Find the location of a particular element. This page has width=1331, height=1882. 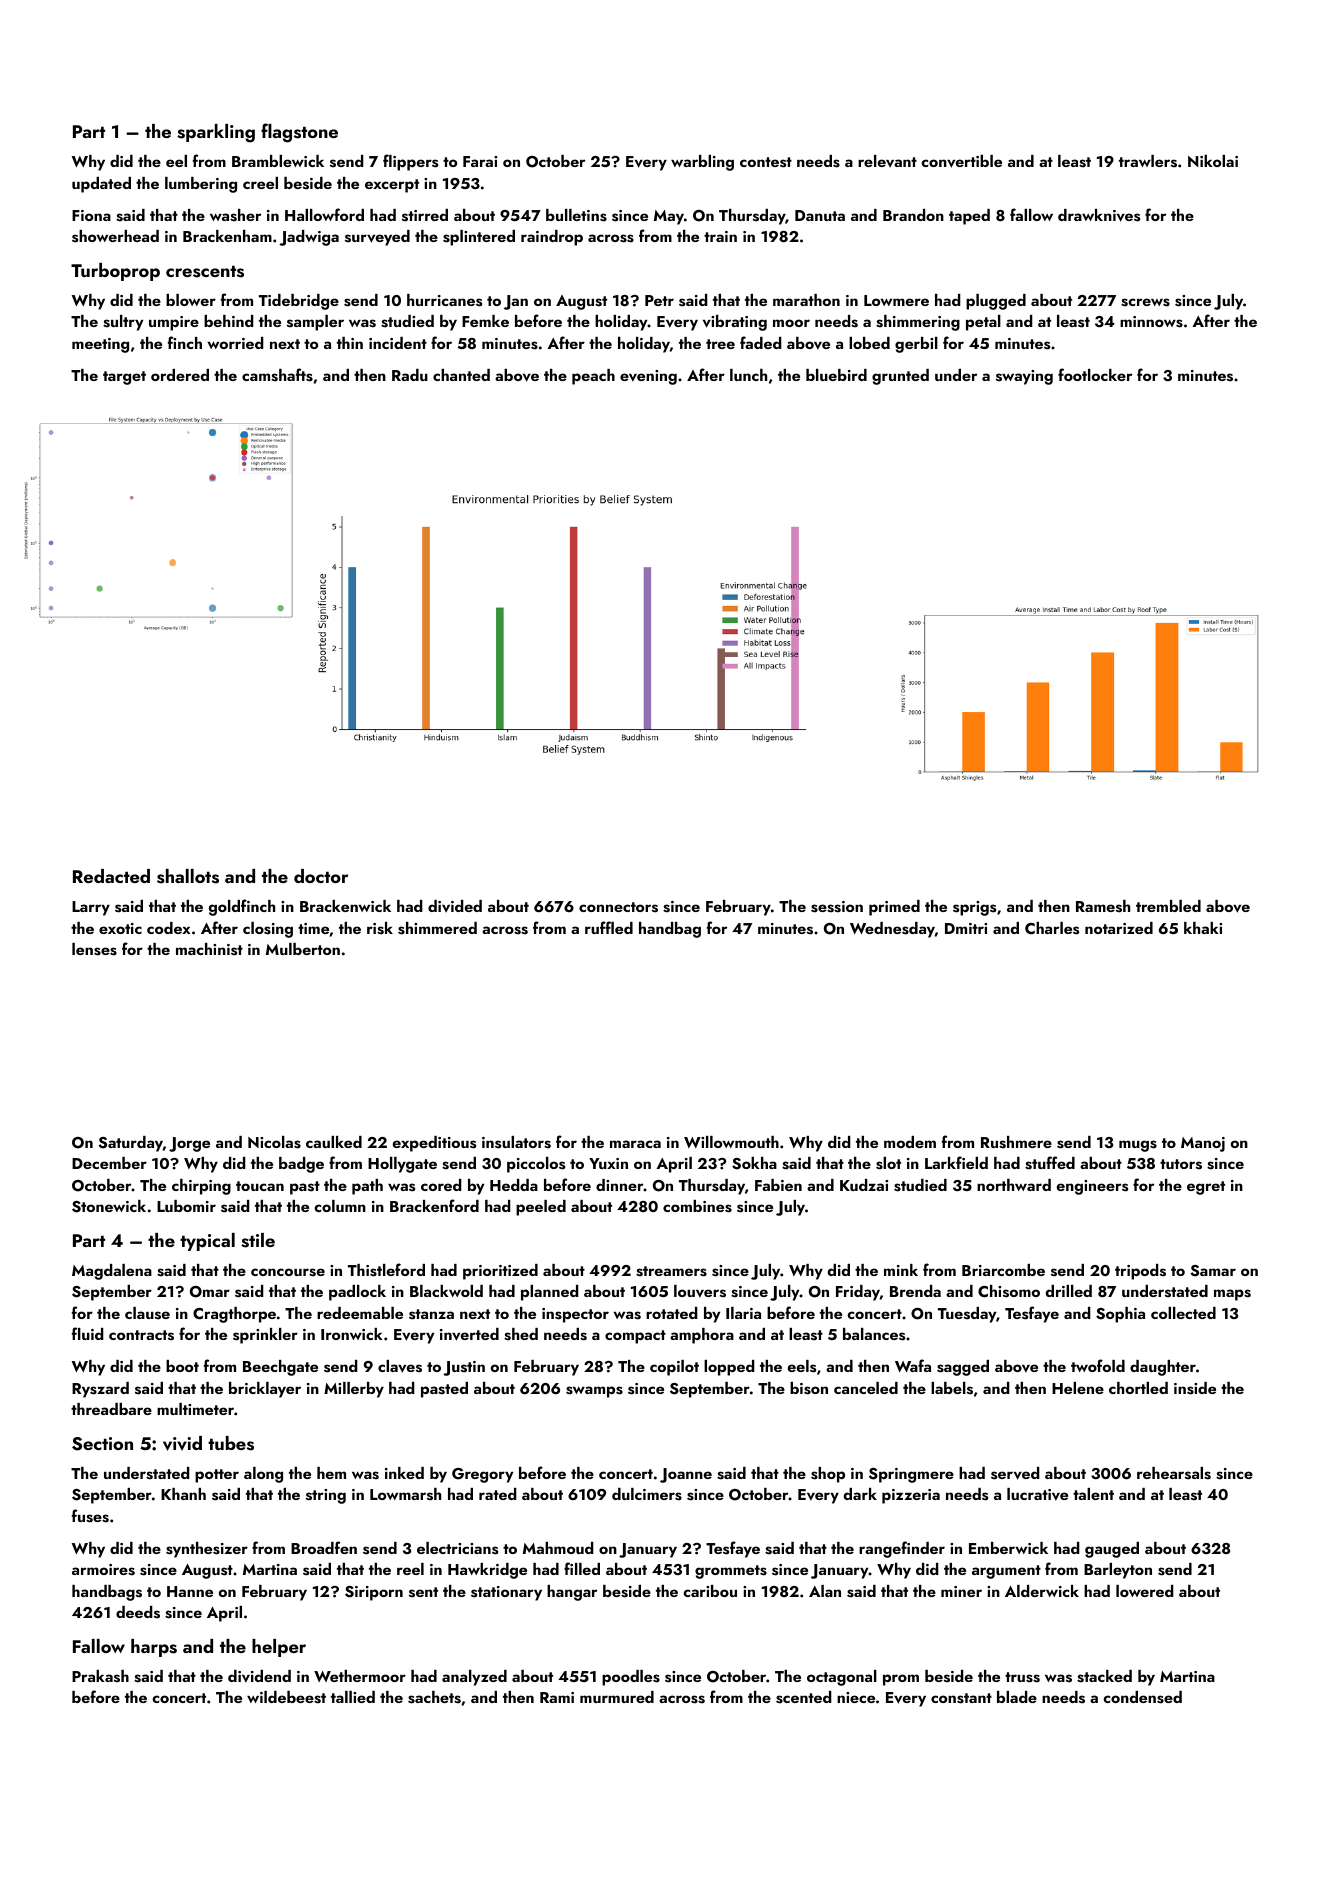

Ramesh is located at coordinates (1103, 906).
